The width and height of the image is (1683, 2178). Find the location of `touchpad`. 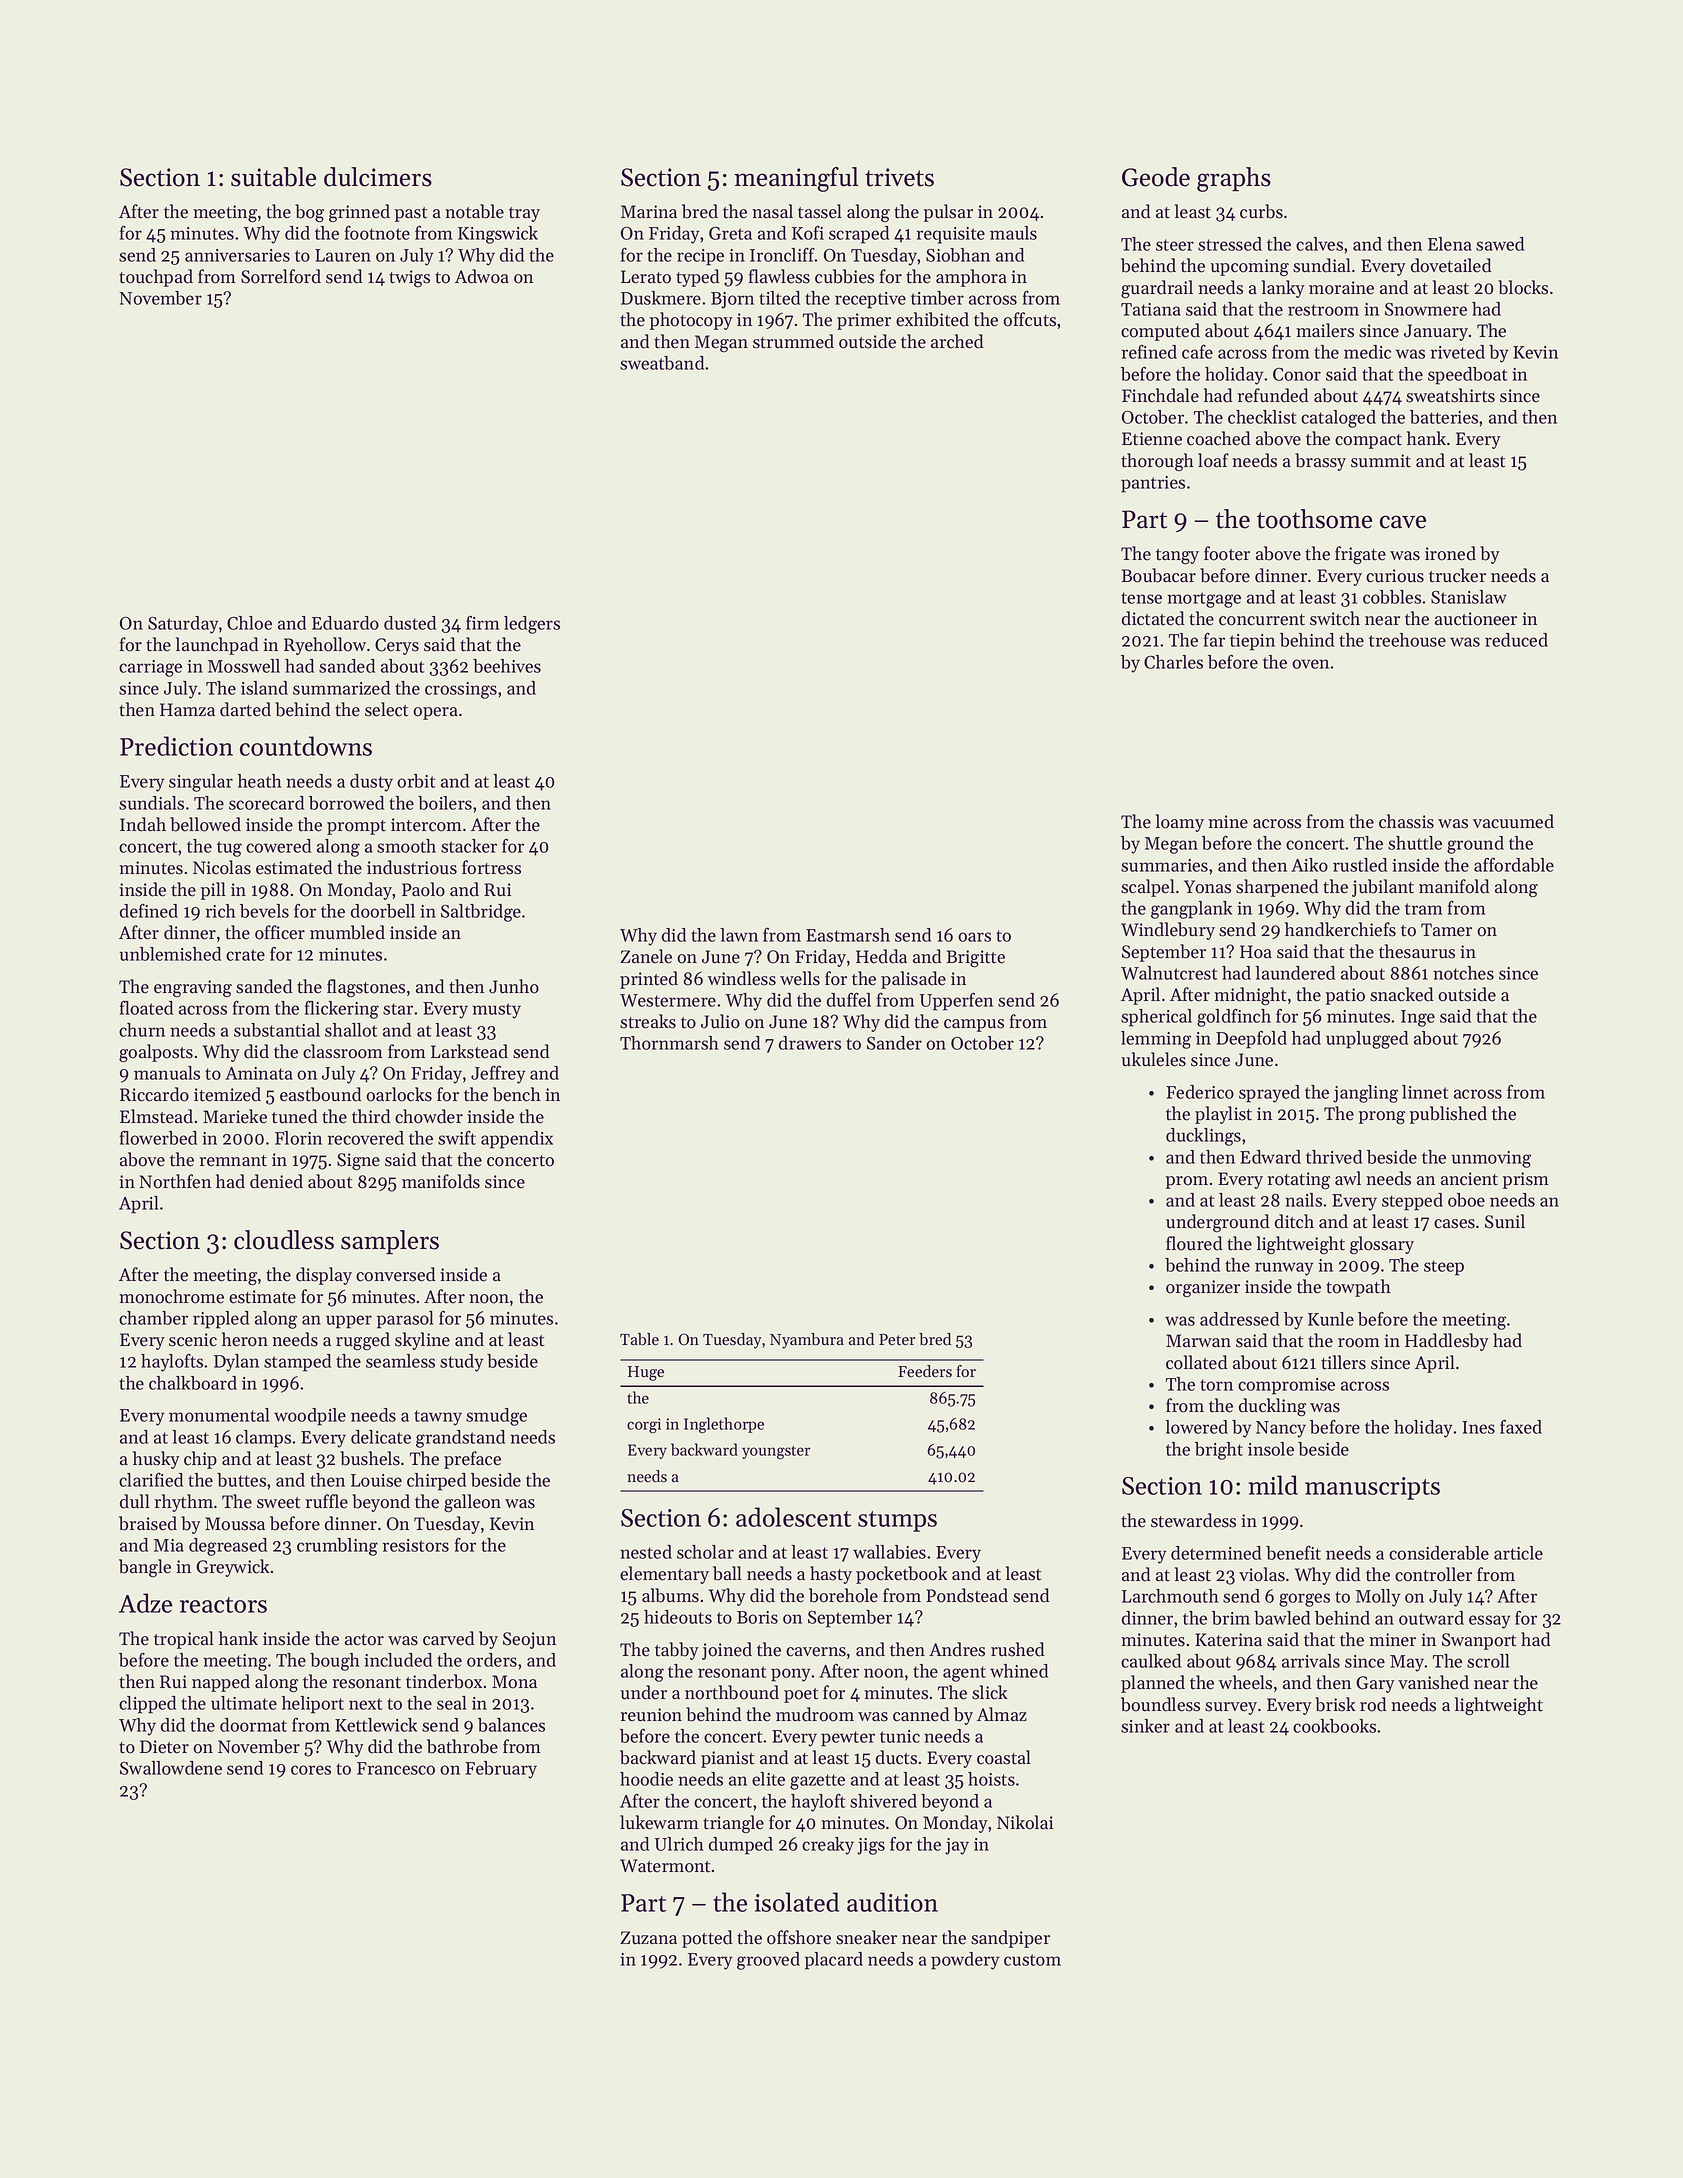

touchpad is located at coordinates (156, 278).
